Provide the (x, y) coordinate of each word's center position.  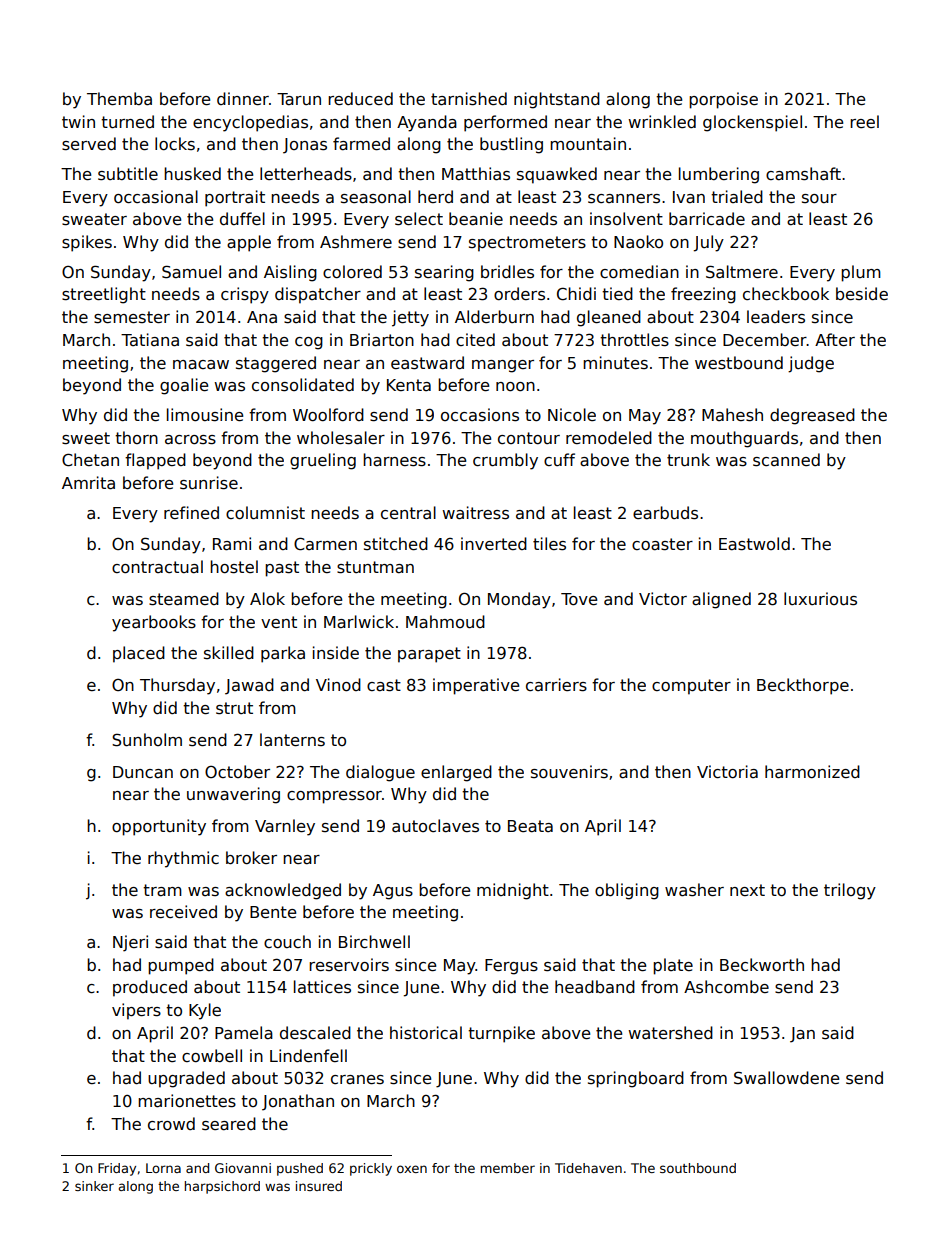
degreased (812, 416)
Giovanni (243, 1168)
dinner (243, 98)
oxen (412, 1169)
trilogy (850, 891)
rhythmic (183, 859)
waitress (475, 513)
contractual (157, 567)
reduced (360, 98)
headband (595, 987)
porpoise (723, 100)
